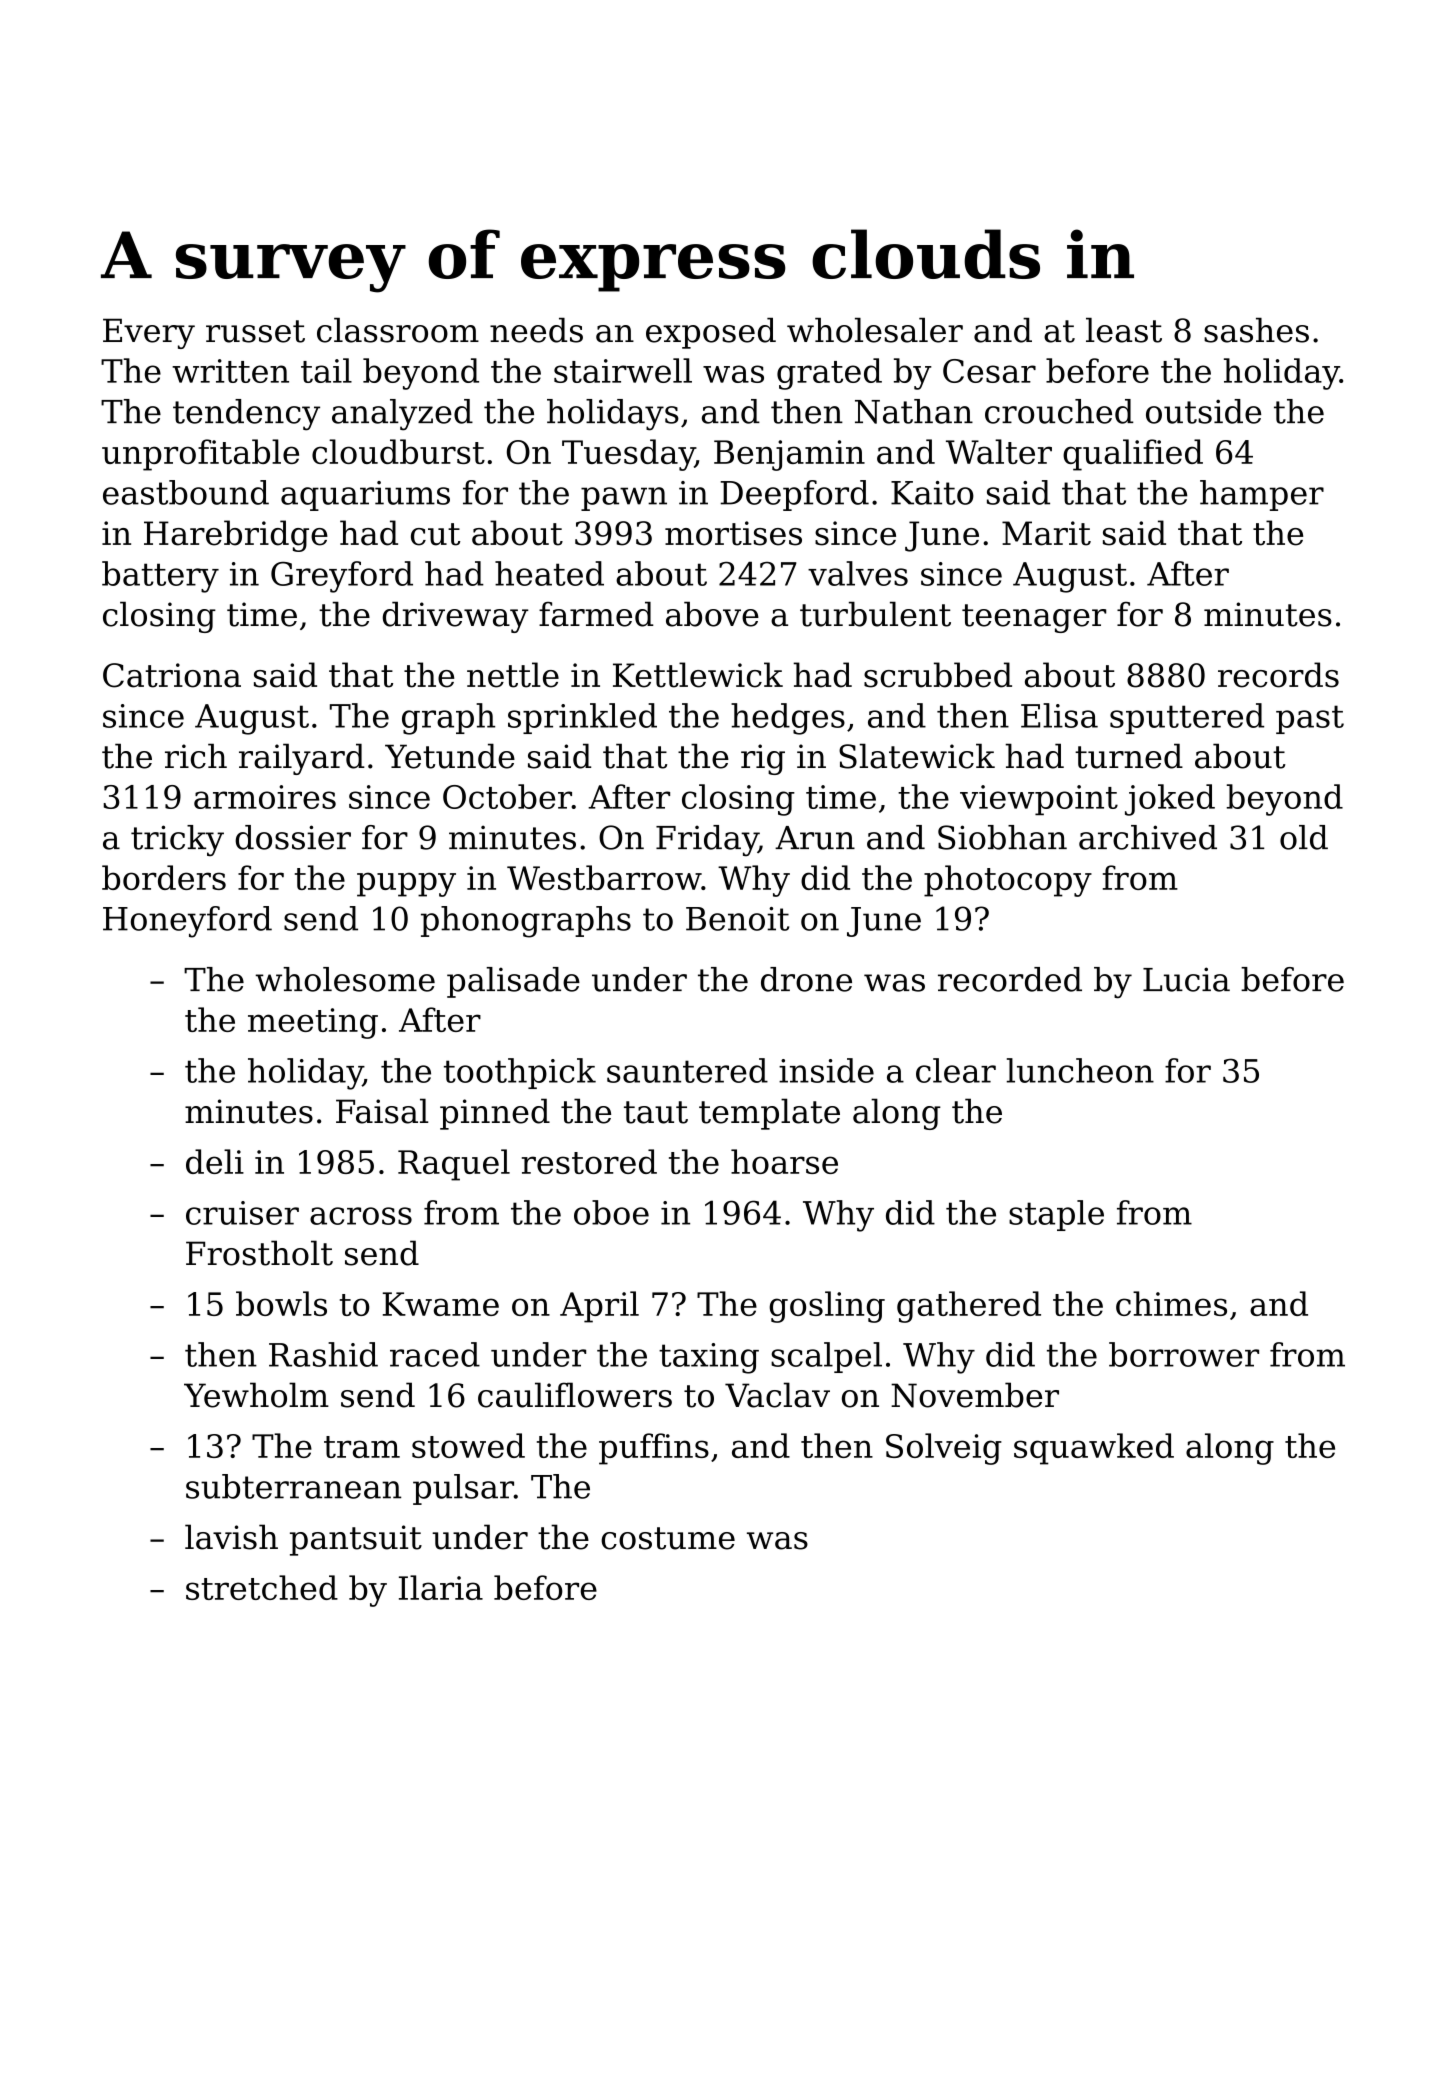 The width and height of the screenshot is (1450, 2100). Describe the element at coordinates (1262, 495) in the screenshot. I see `hamper` at that location.
